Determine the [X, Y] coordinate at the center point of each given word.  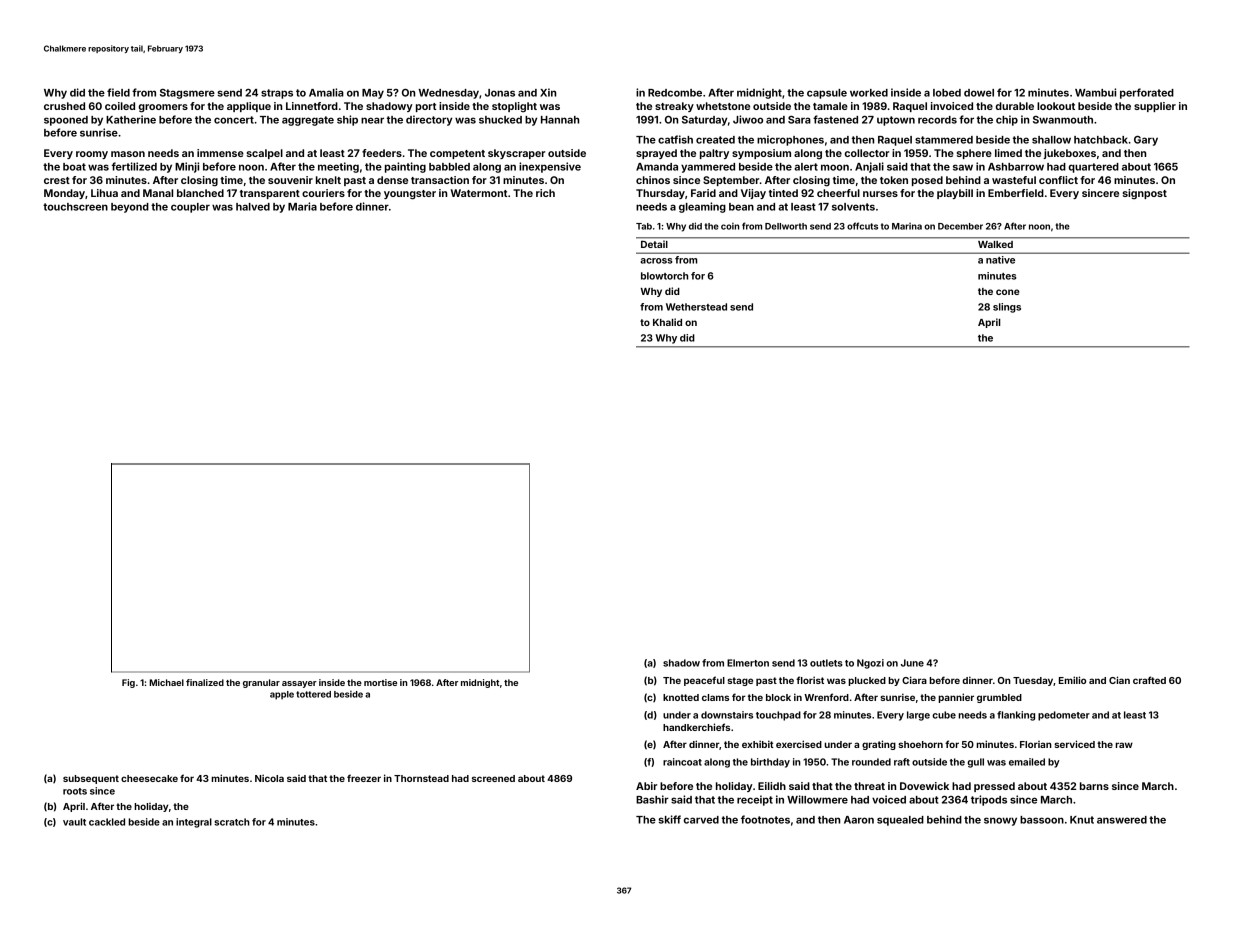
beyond [130, 208]
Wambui [1095, 92]
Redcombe [675, 93]
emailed [1027, 762]
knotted [681, 697]
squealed [900, 821]
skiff [669, 819]
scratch [232, 822]
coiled [120, 106]
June [912, 663]
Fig [128, 683]
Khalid [667, 322]
